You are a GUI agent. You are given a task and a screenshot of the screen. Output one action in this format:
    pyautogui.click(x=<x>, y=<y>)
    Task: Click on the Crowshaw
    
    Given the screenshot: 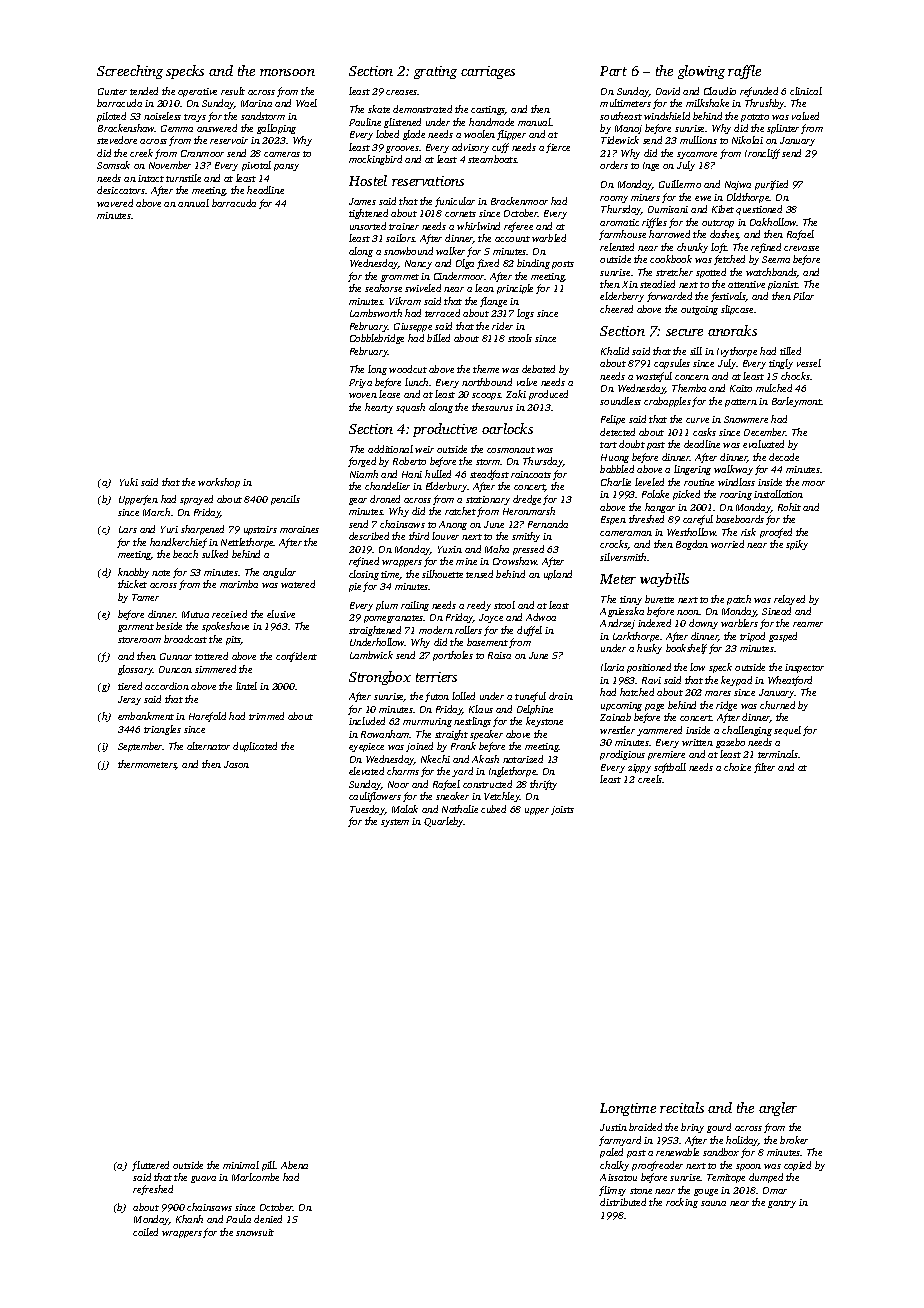 What is the action you would take?
    pyautogui.click(x=515, y=561)
